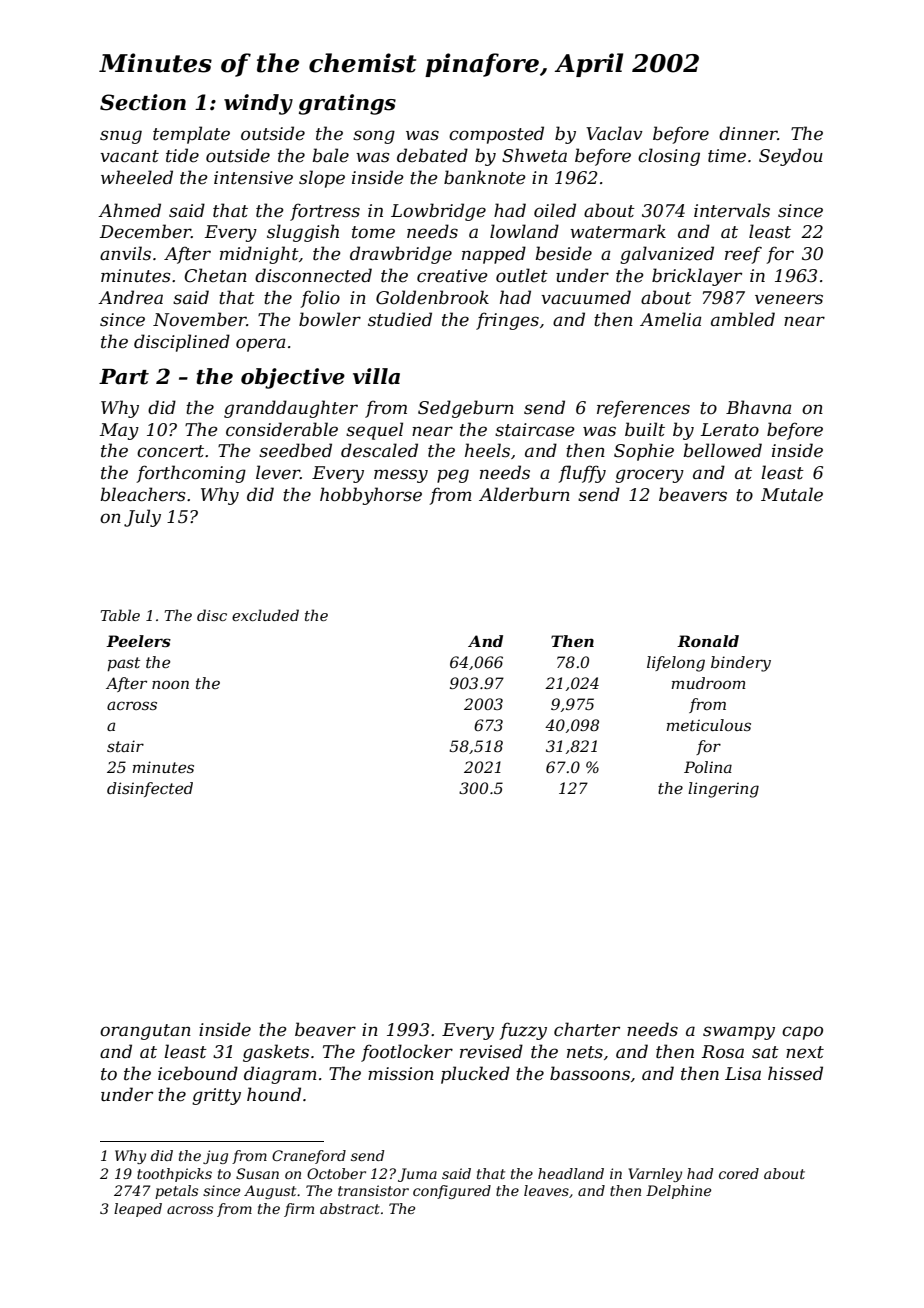 This image has width=924, height=1308. Describe the element at coordinates (709, 725) in the image. I see `meticulous` at that location.
